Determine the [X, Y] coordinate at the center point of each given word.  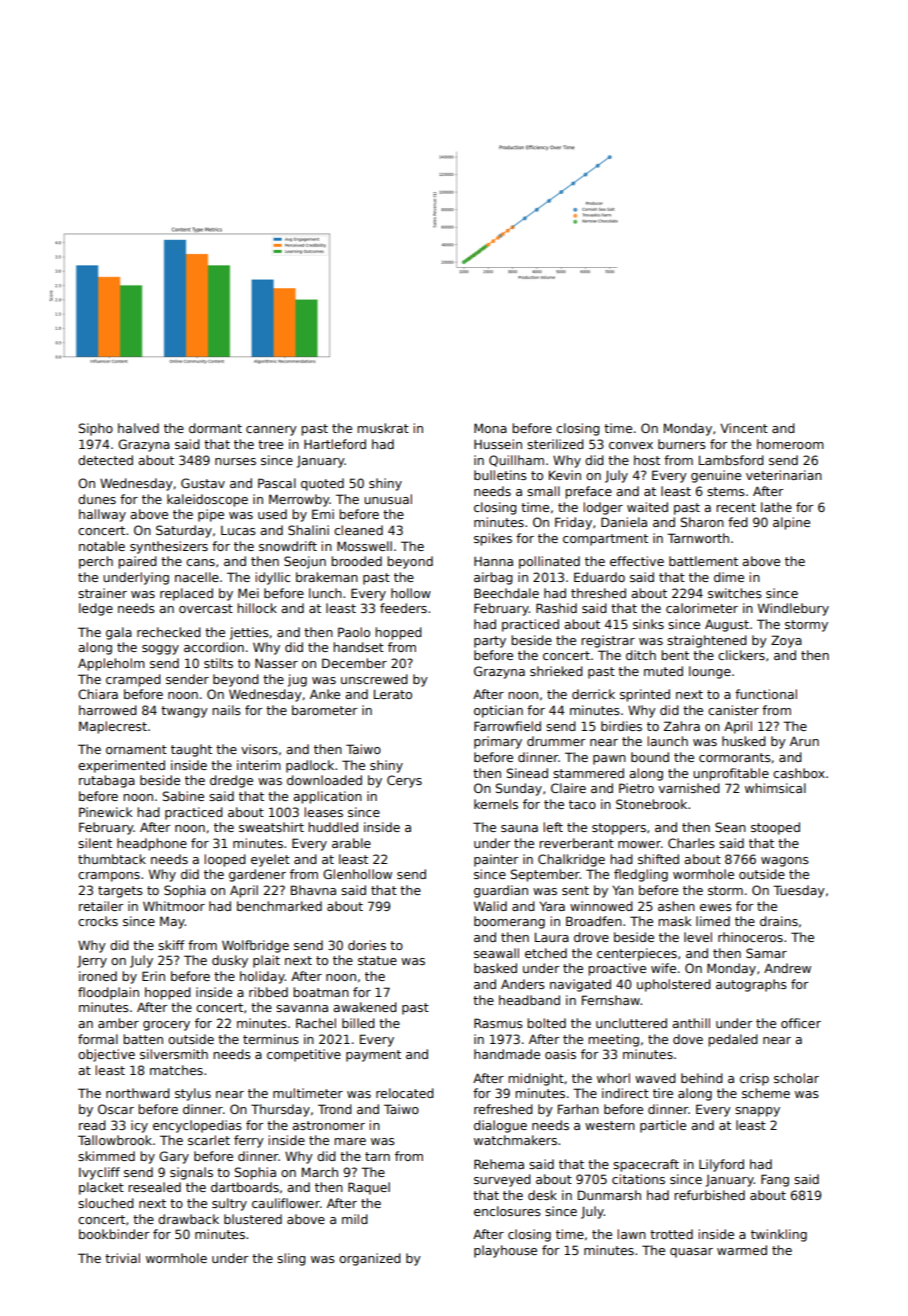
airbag [493, 578]
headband [529, 1000]
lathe [776, 507]
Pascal [277, 483]
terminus [271, 1039]
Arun [804, 741]
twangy [184, 712]
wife [663, 968]
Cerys [404, 781]
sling [291, 1259]
